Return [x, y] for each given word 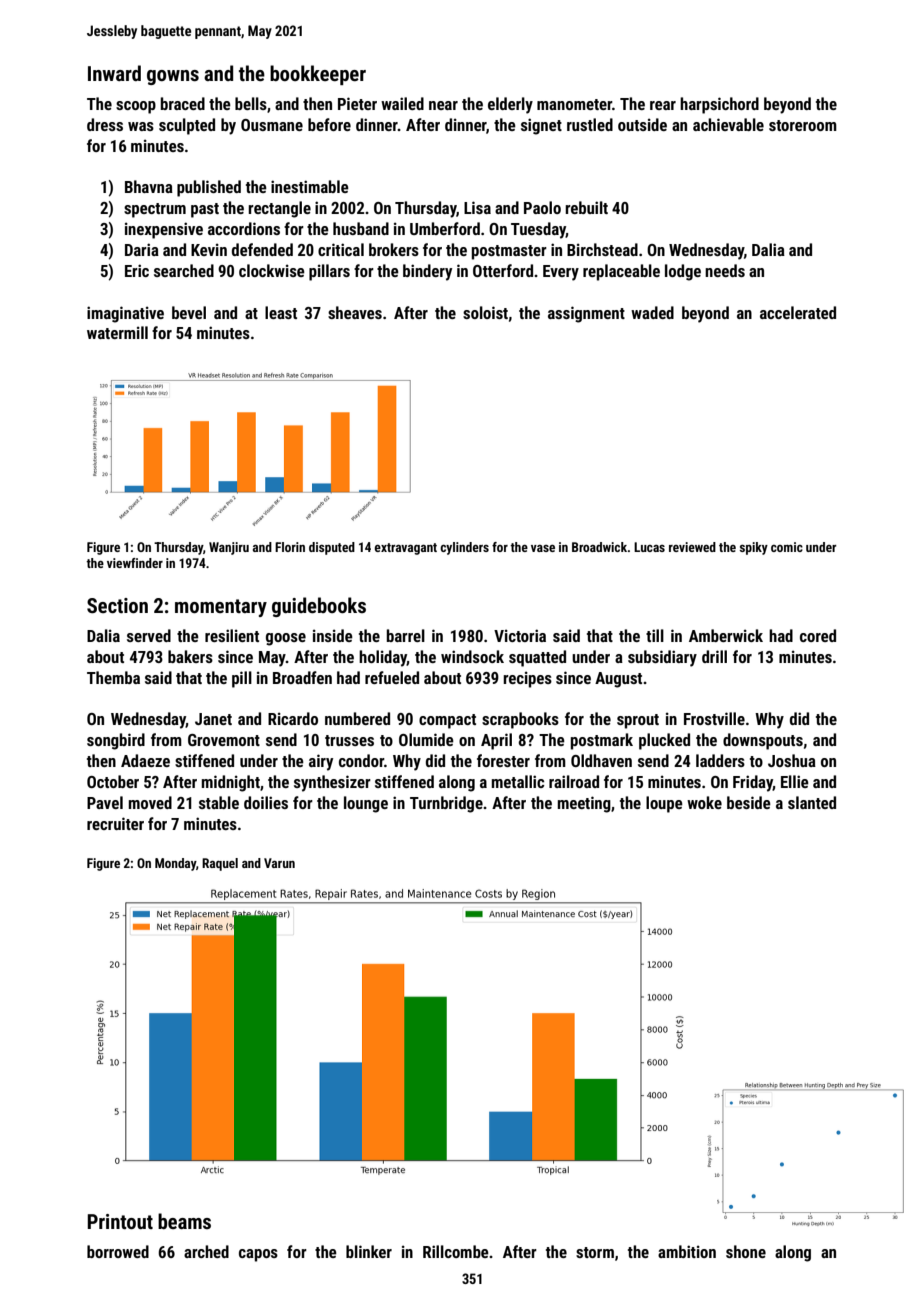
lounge [366, 804]
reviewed [692, 547]
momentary [221, 608]
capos [258, 1255]
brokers [394, 249]
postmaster [509, 252]
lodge [683, 272]
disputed [332, 548]
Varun [279, 863]
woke [704, 802]
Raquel [220, 864]
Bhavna [149, 186]
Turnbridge [446, 804]
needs [725, 270]
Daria [142, 249]
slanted [812, 802]
